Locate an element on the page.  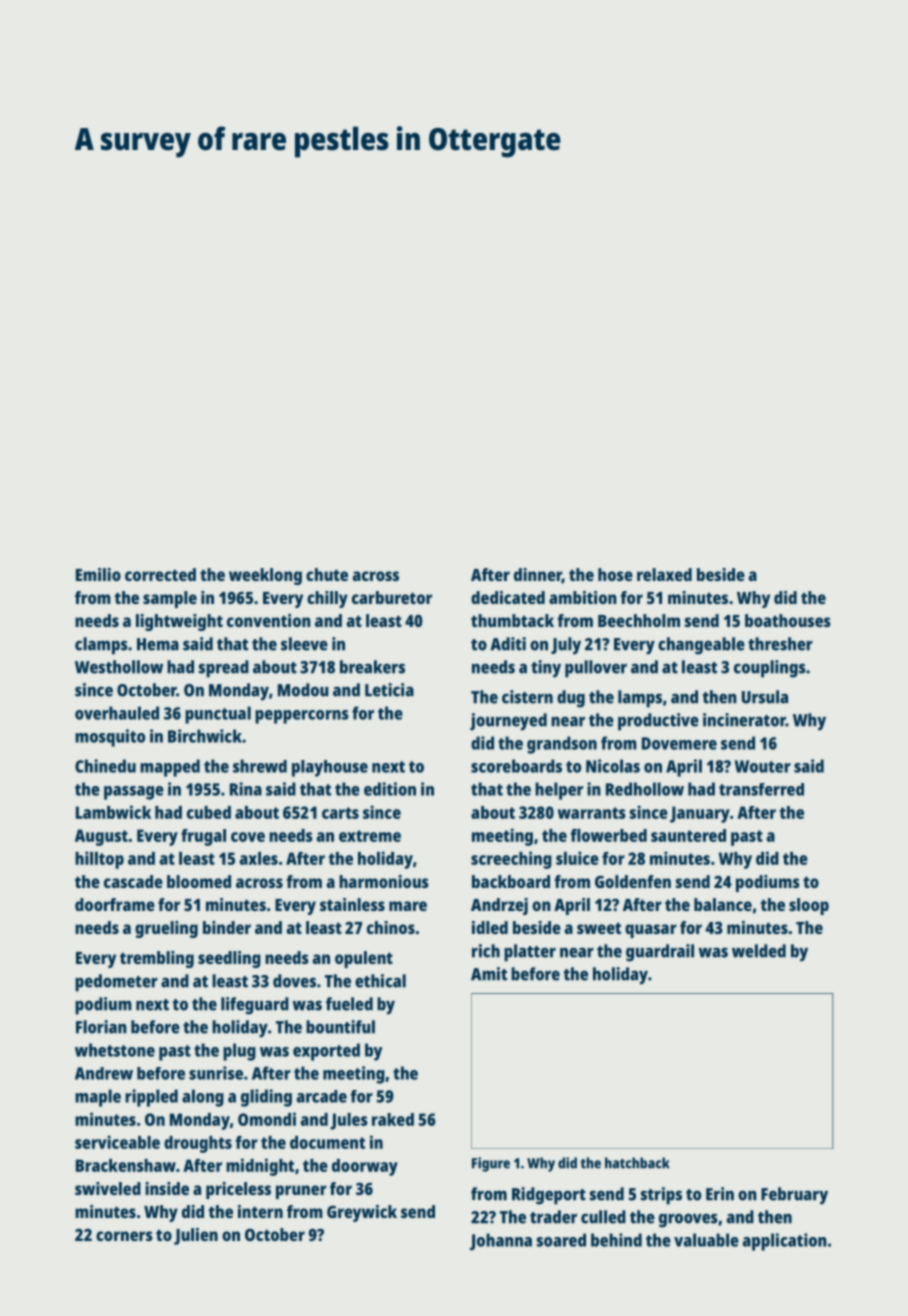
Hema is located at coordinates (158, 644).
